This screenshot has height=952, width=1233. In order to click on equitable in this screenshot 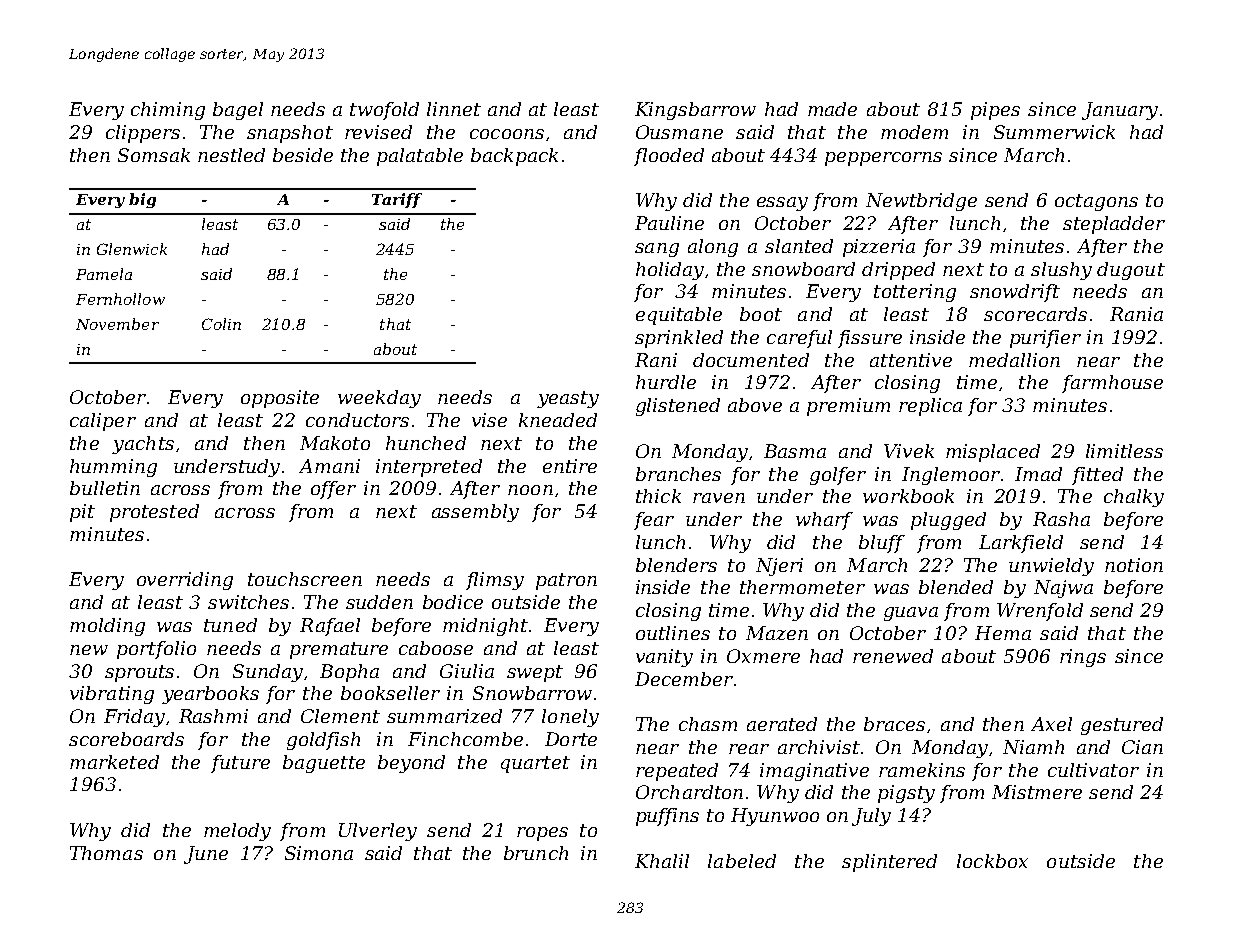, I will do `click(679, 316)`.
